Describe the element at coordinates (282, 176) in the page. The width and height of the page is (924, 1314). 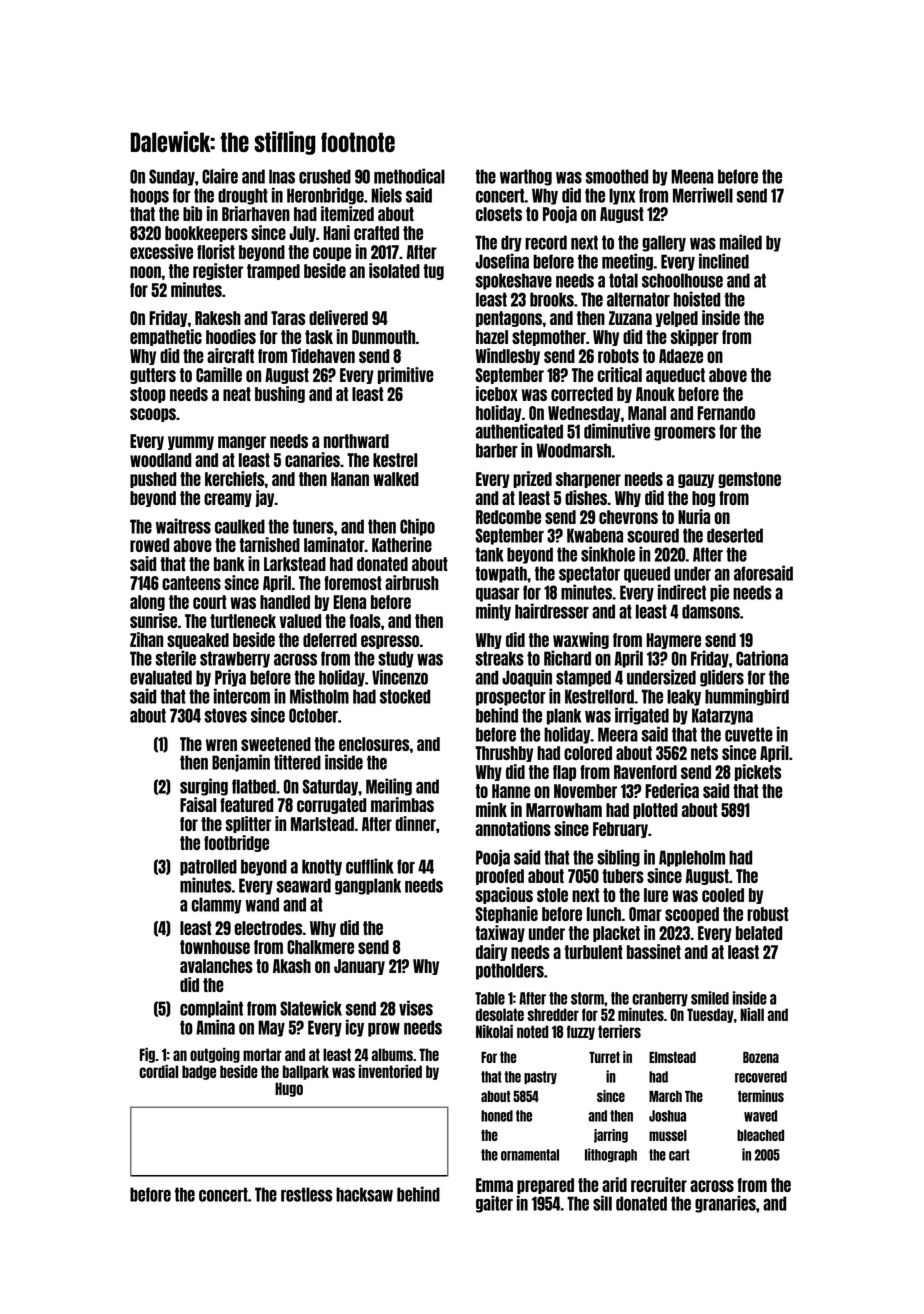
I see `Inas` at that location.
